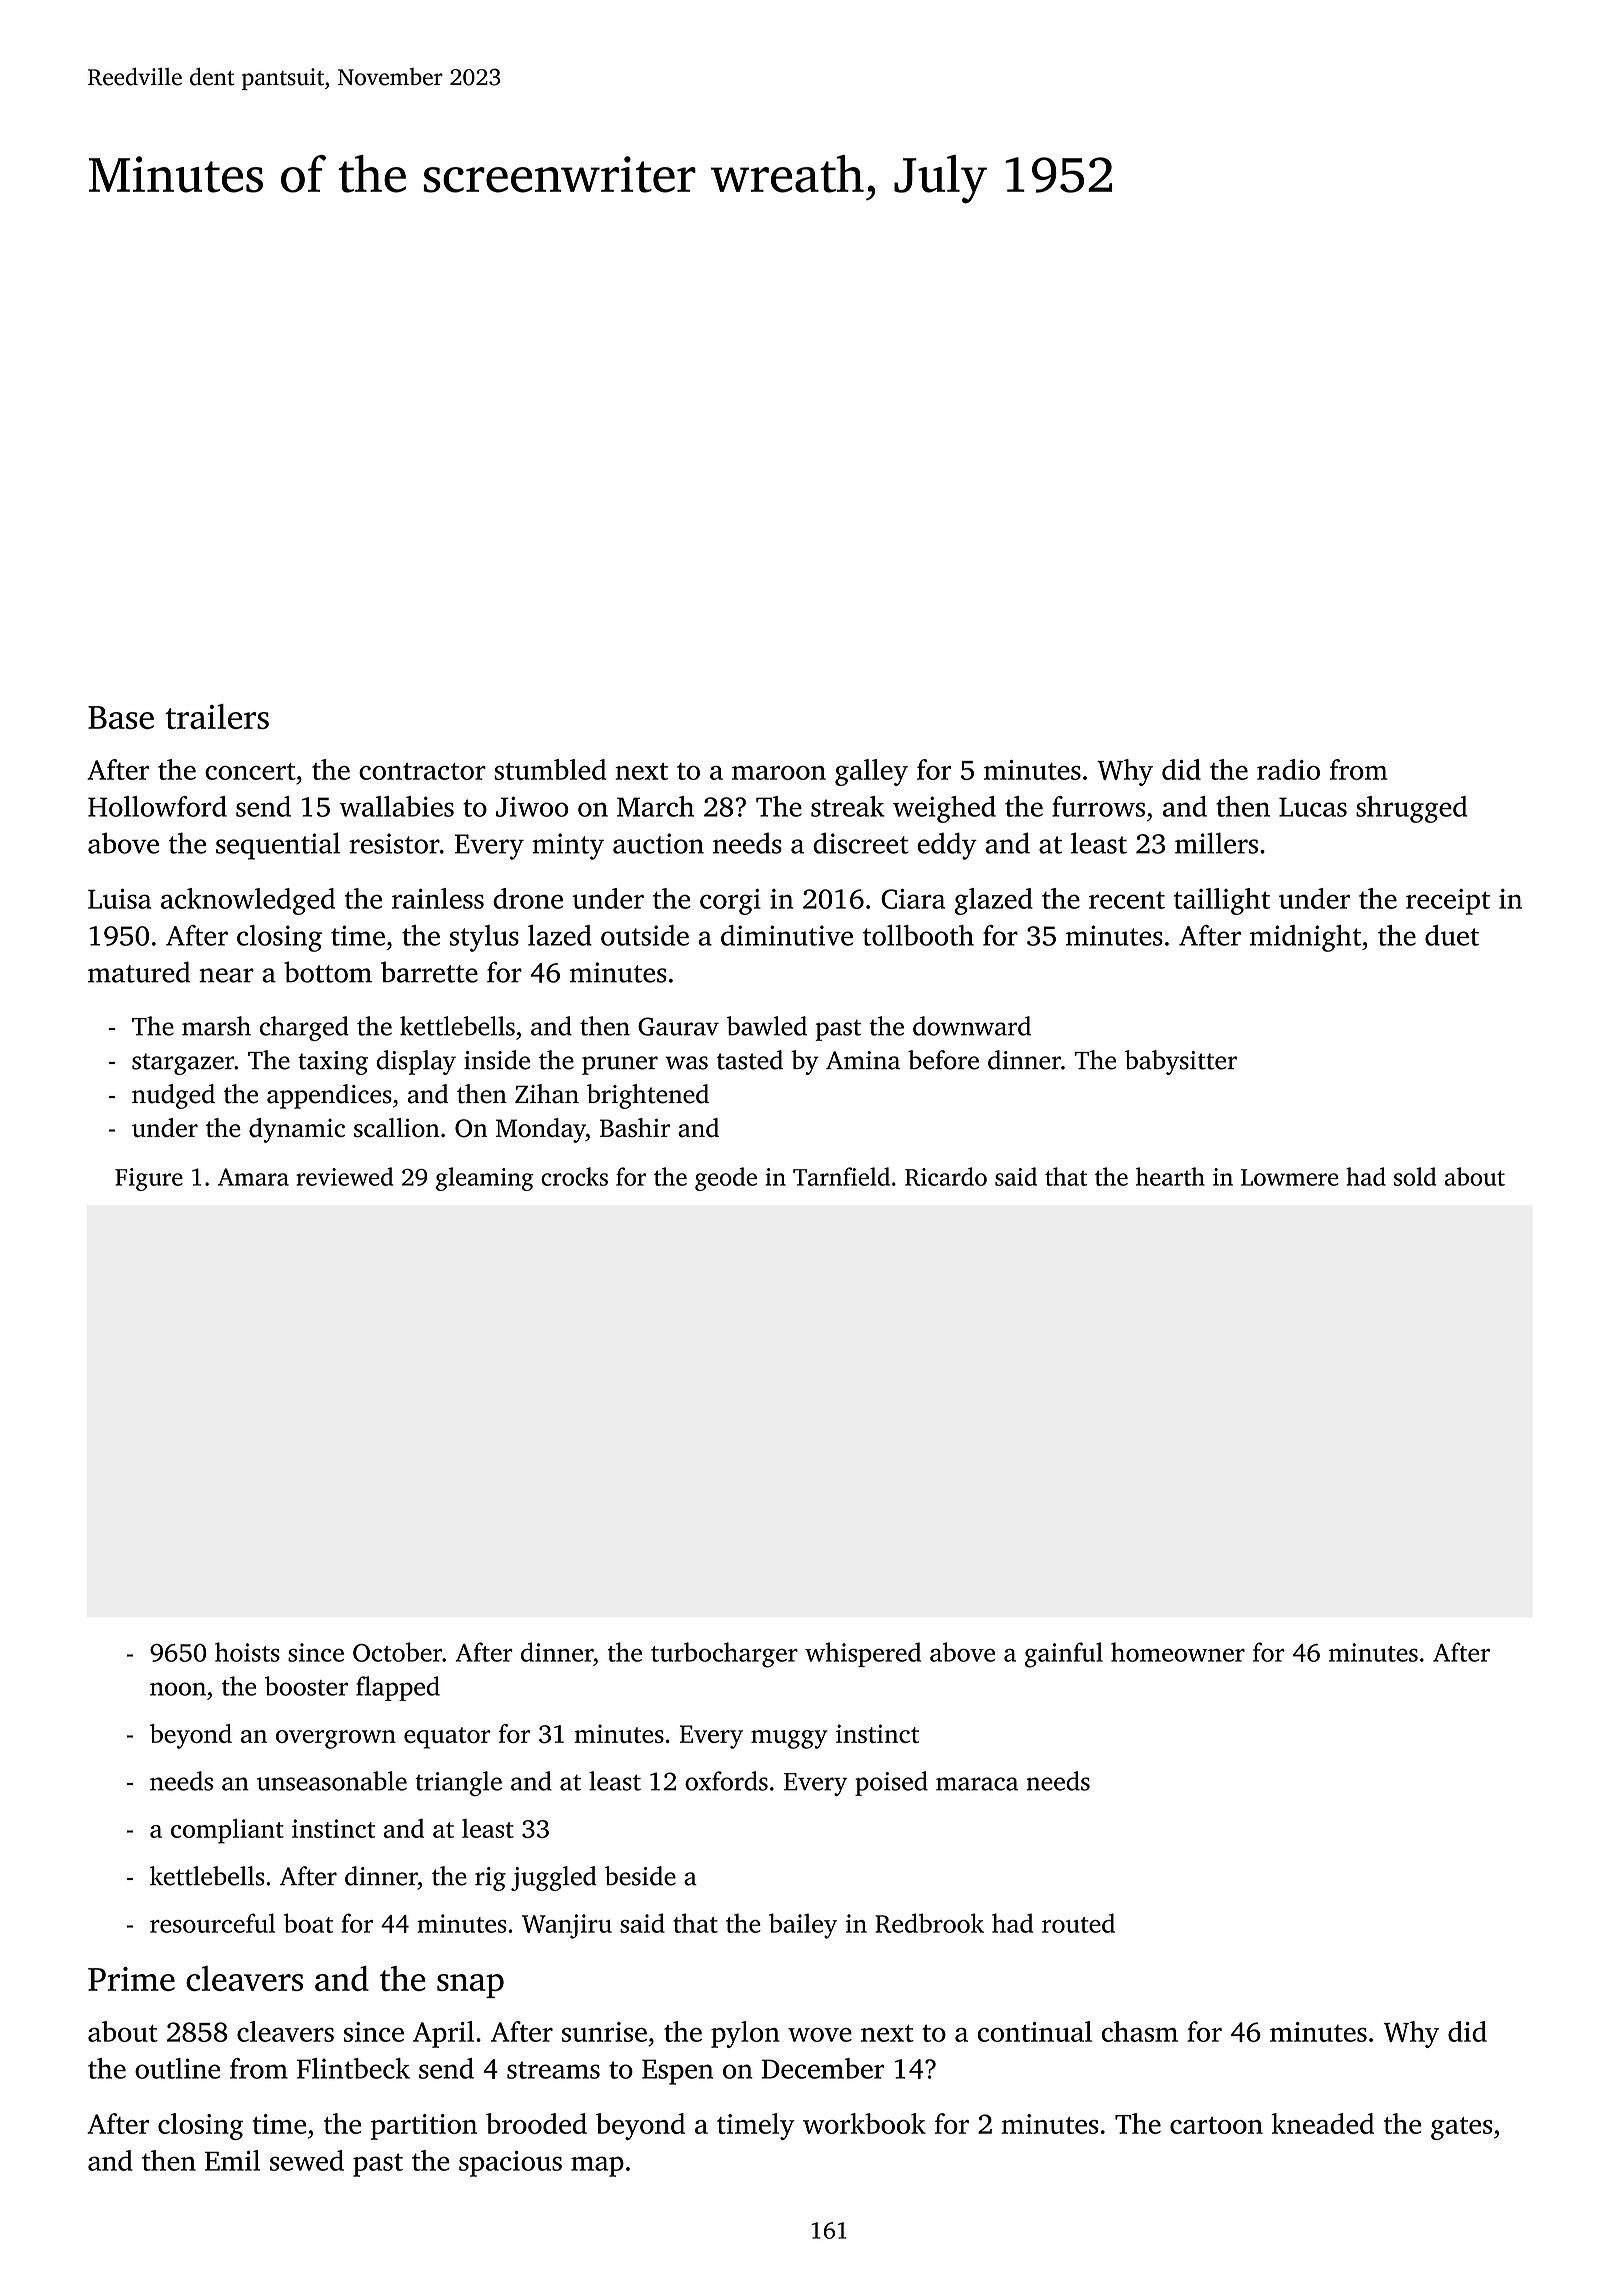 The image size is (1620, 2292). I want to click on Base, so click(121, 717).
